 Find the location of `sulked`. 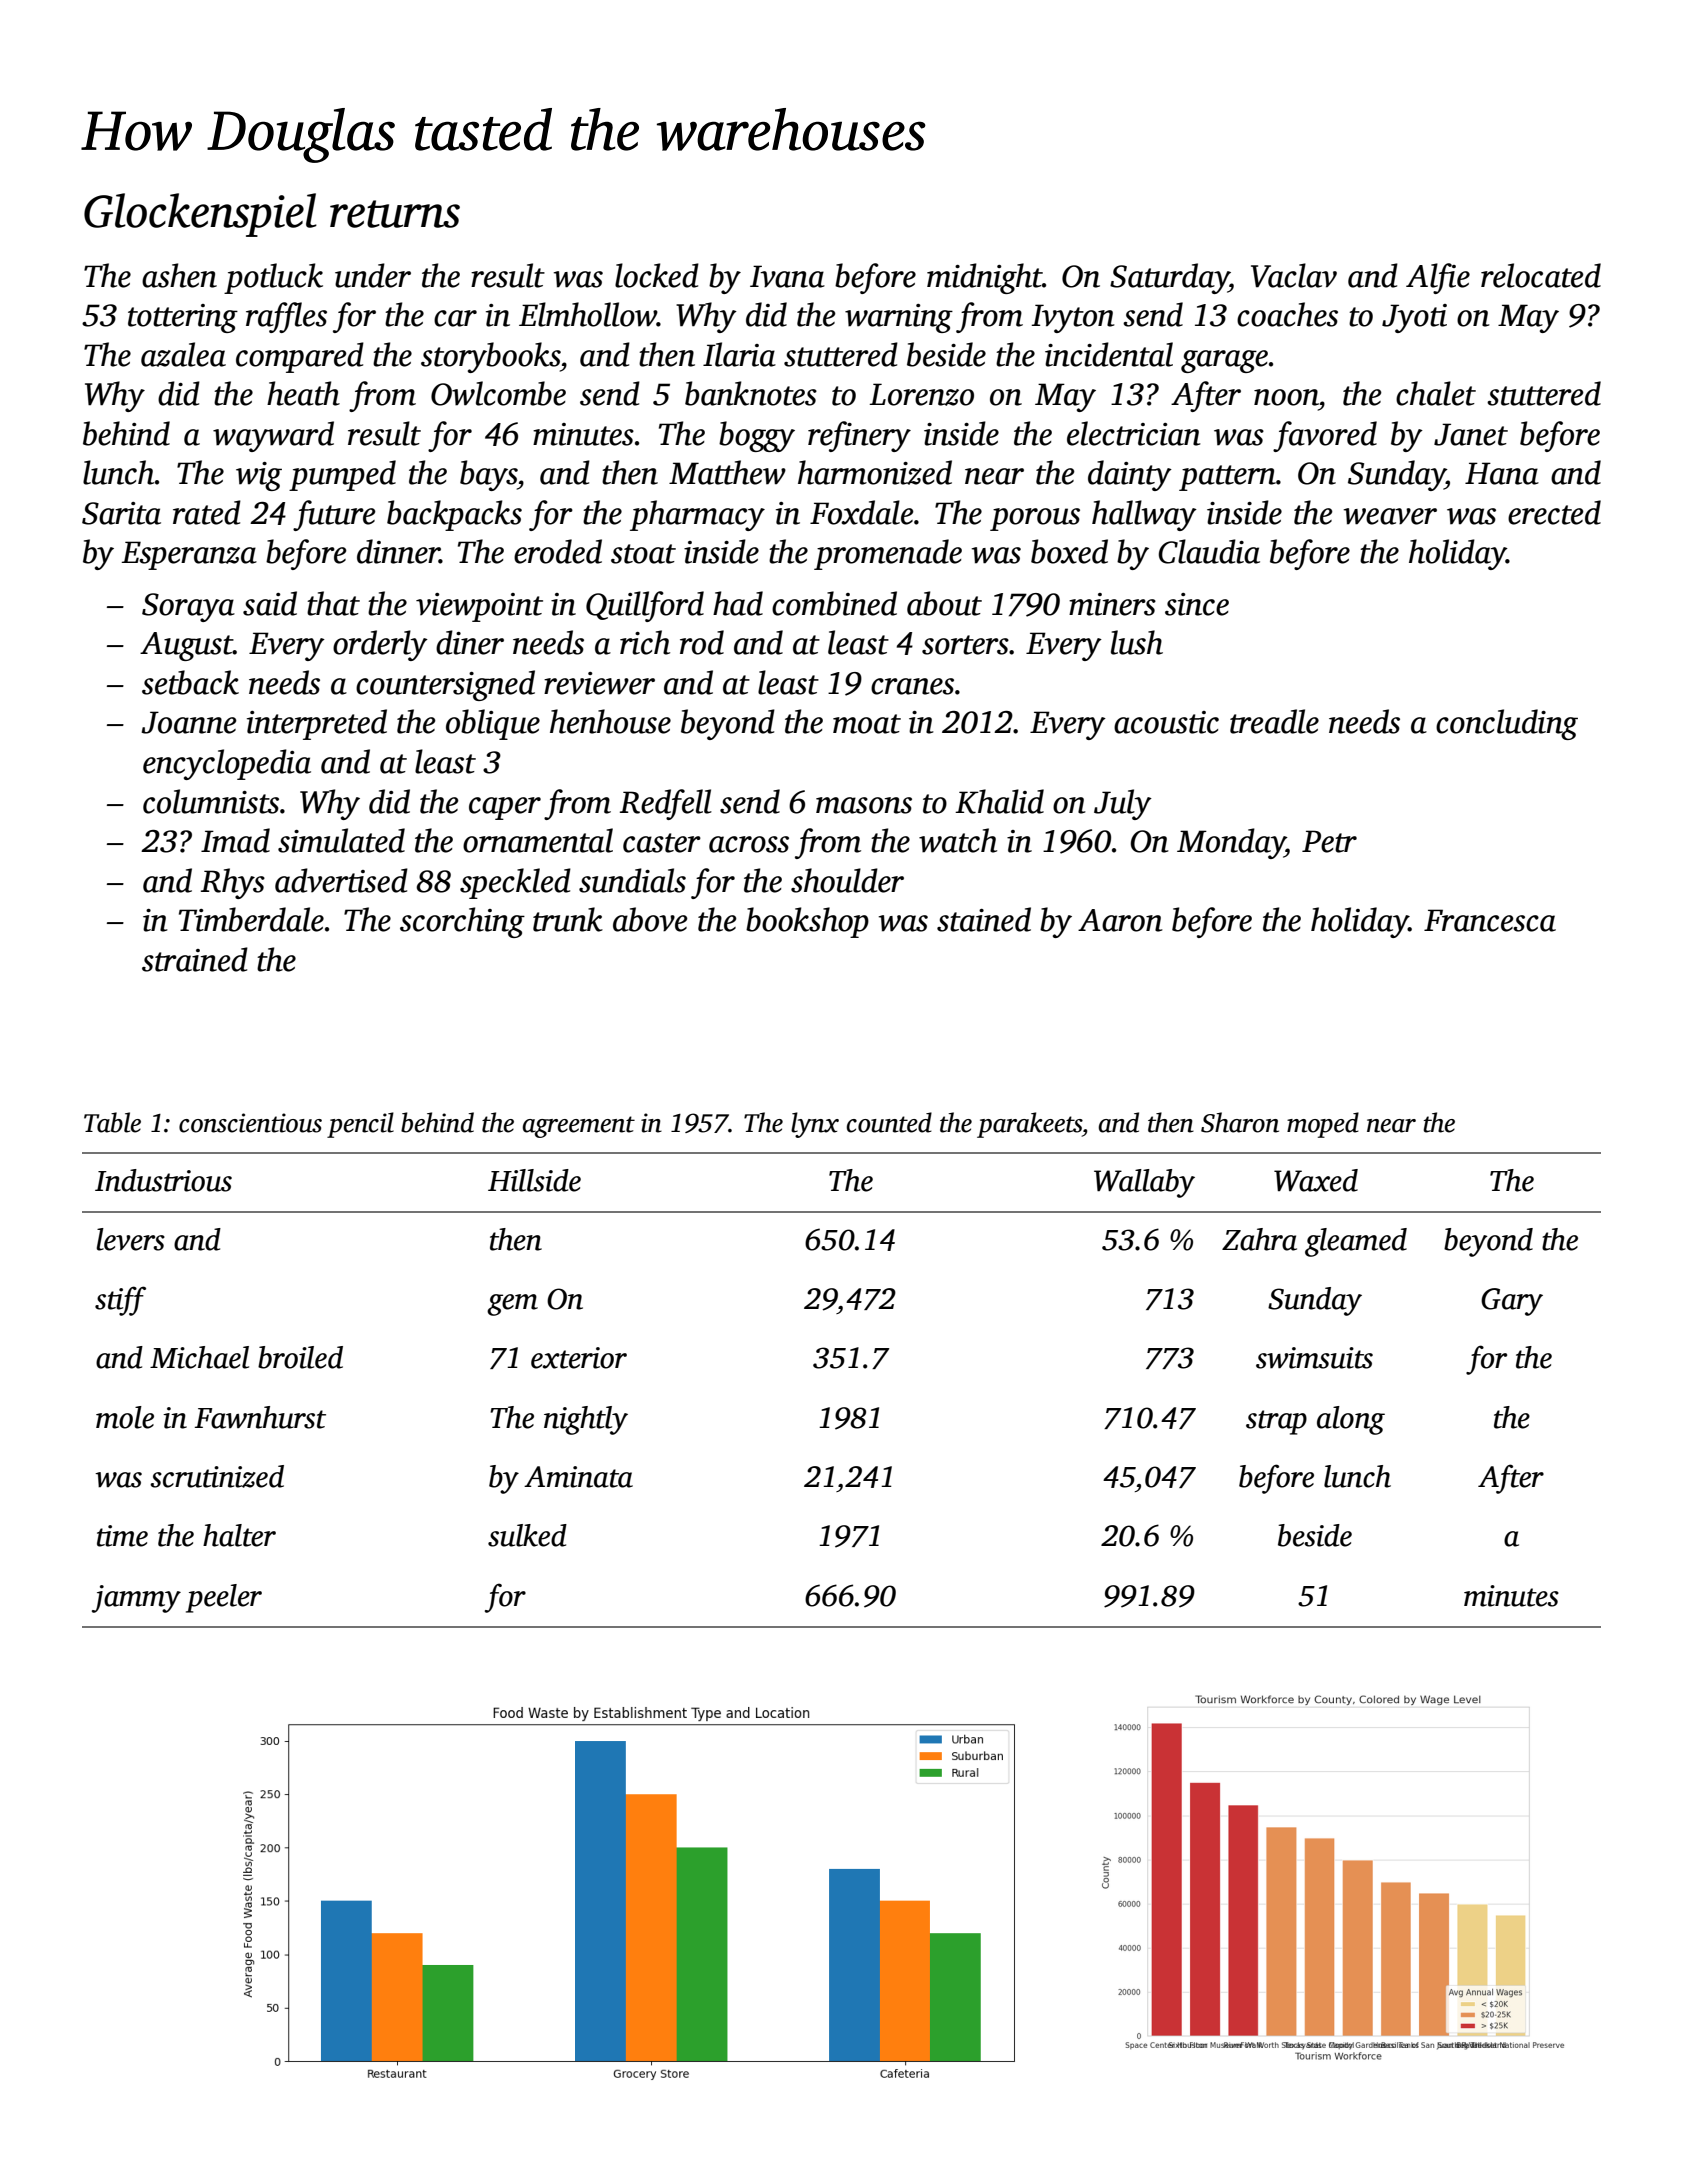

sulked is located at coordinates (527, 1535).
